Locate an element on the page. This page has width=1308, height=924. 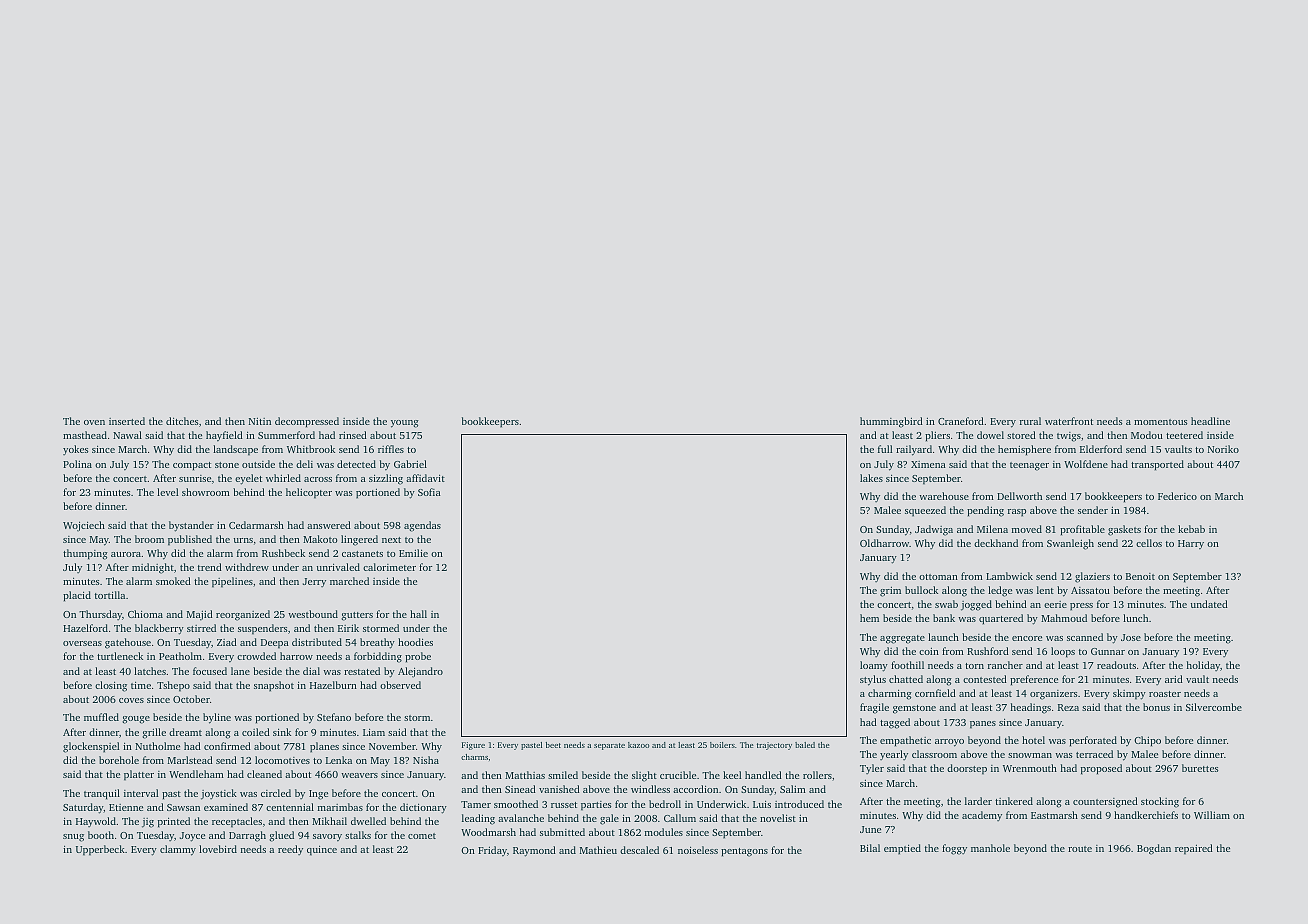
headline is located at coordinates (1210, 421).
